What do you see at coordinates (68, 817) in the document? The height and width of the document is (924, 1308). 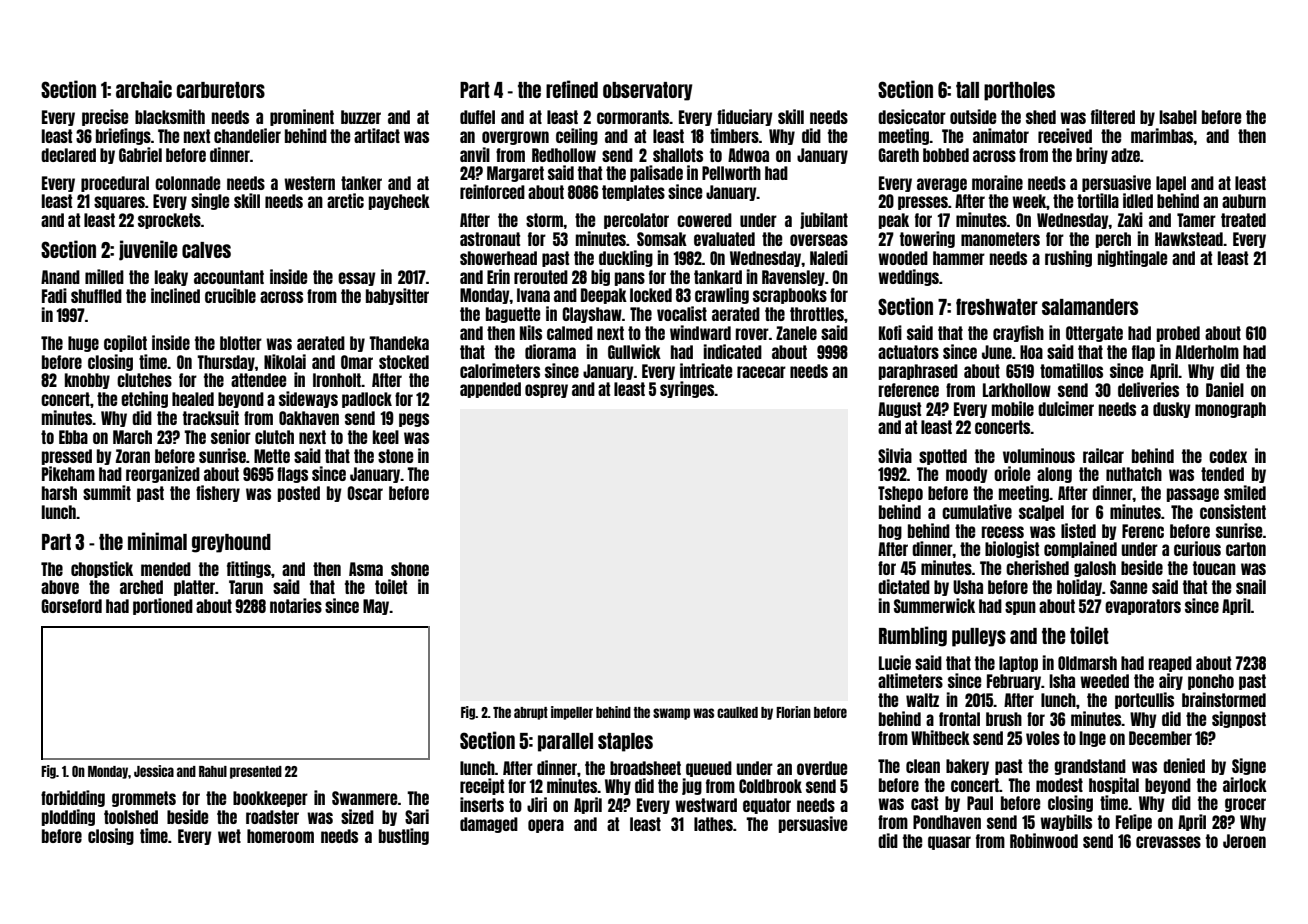 I see `plodding` at bounding box center [68, 817].
